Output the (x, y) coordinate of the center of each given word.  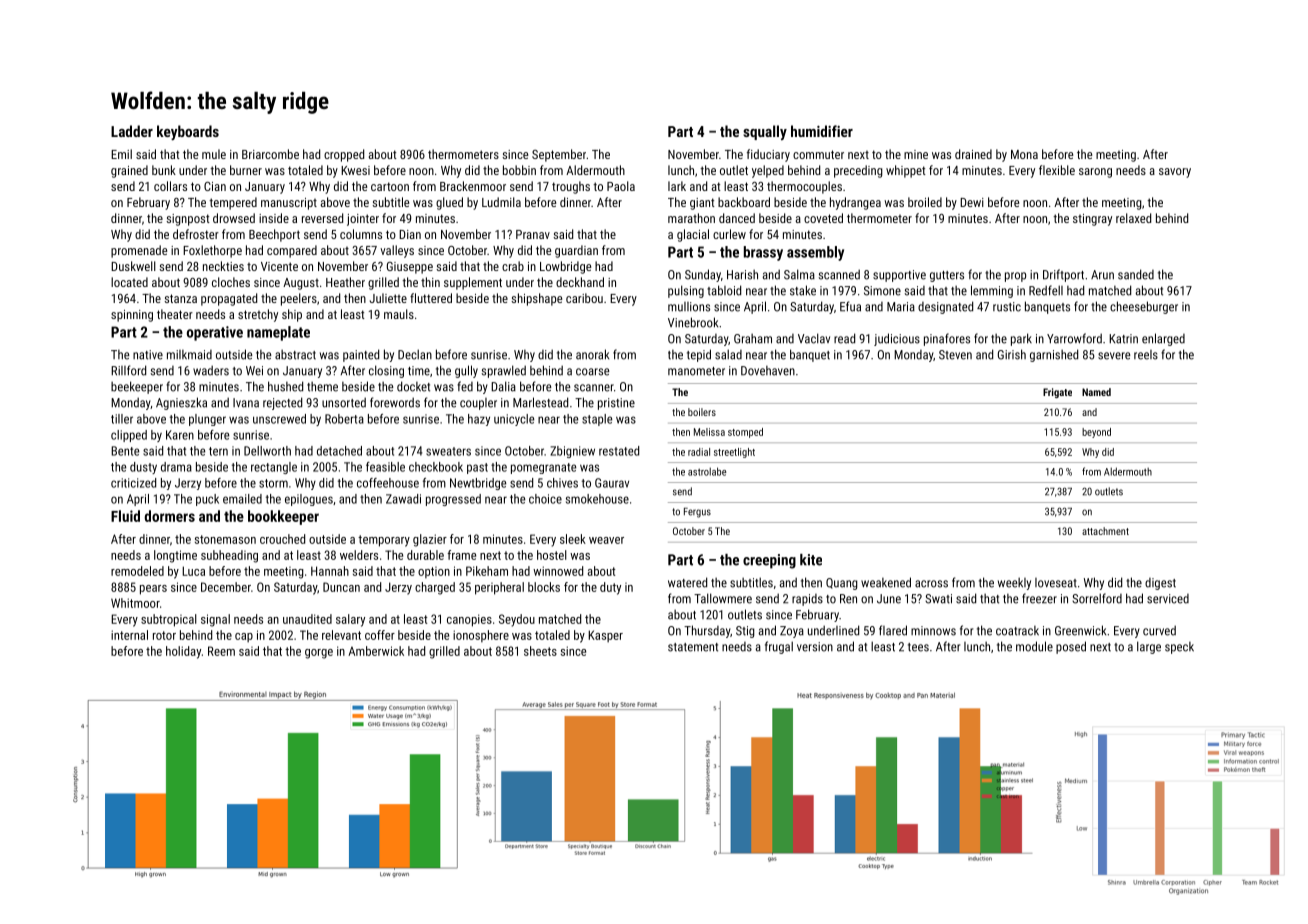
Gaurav (612, 483)
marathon (691, 218)
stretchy (258, 315)
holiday (183, 652)
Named (1096, 392)
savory (1175, 173)
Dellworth (267, 451)
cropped (344, 155)
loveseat (1056, 583)
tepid (699, 355)
